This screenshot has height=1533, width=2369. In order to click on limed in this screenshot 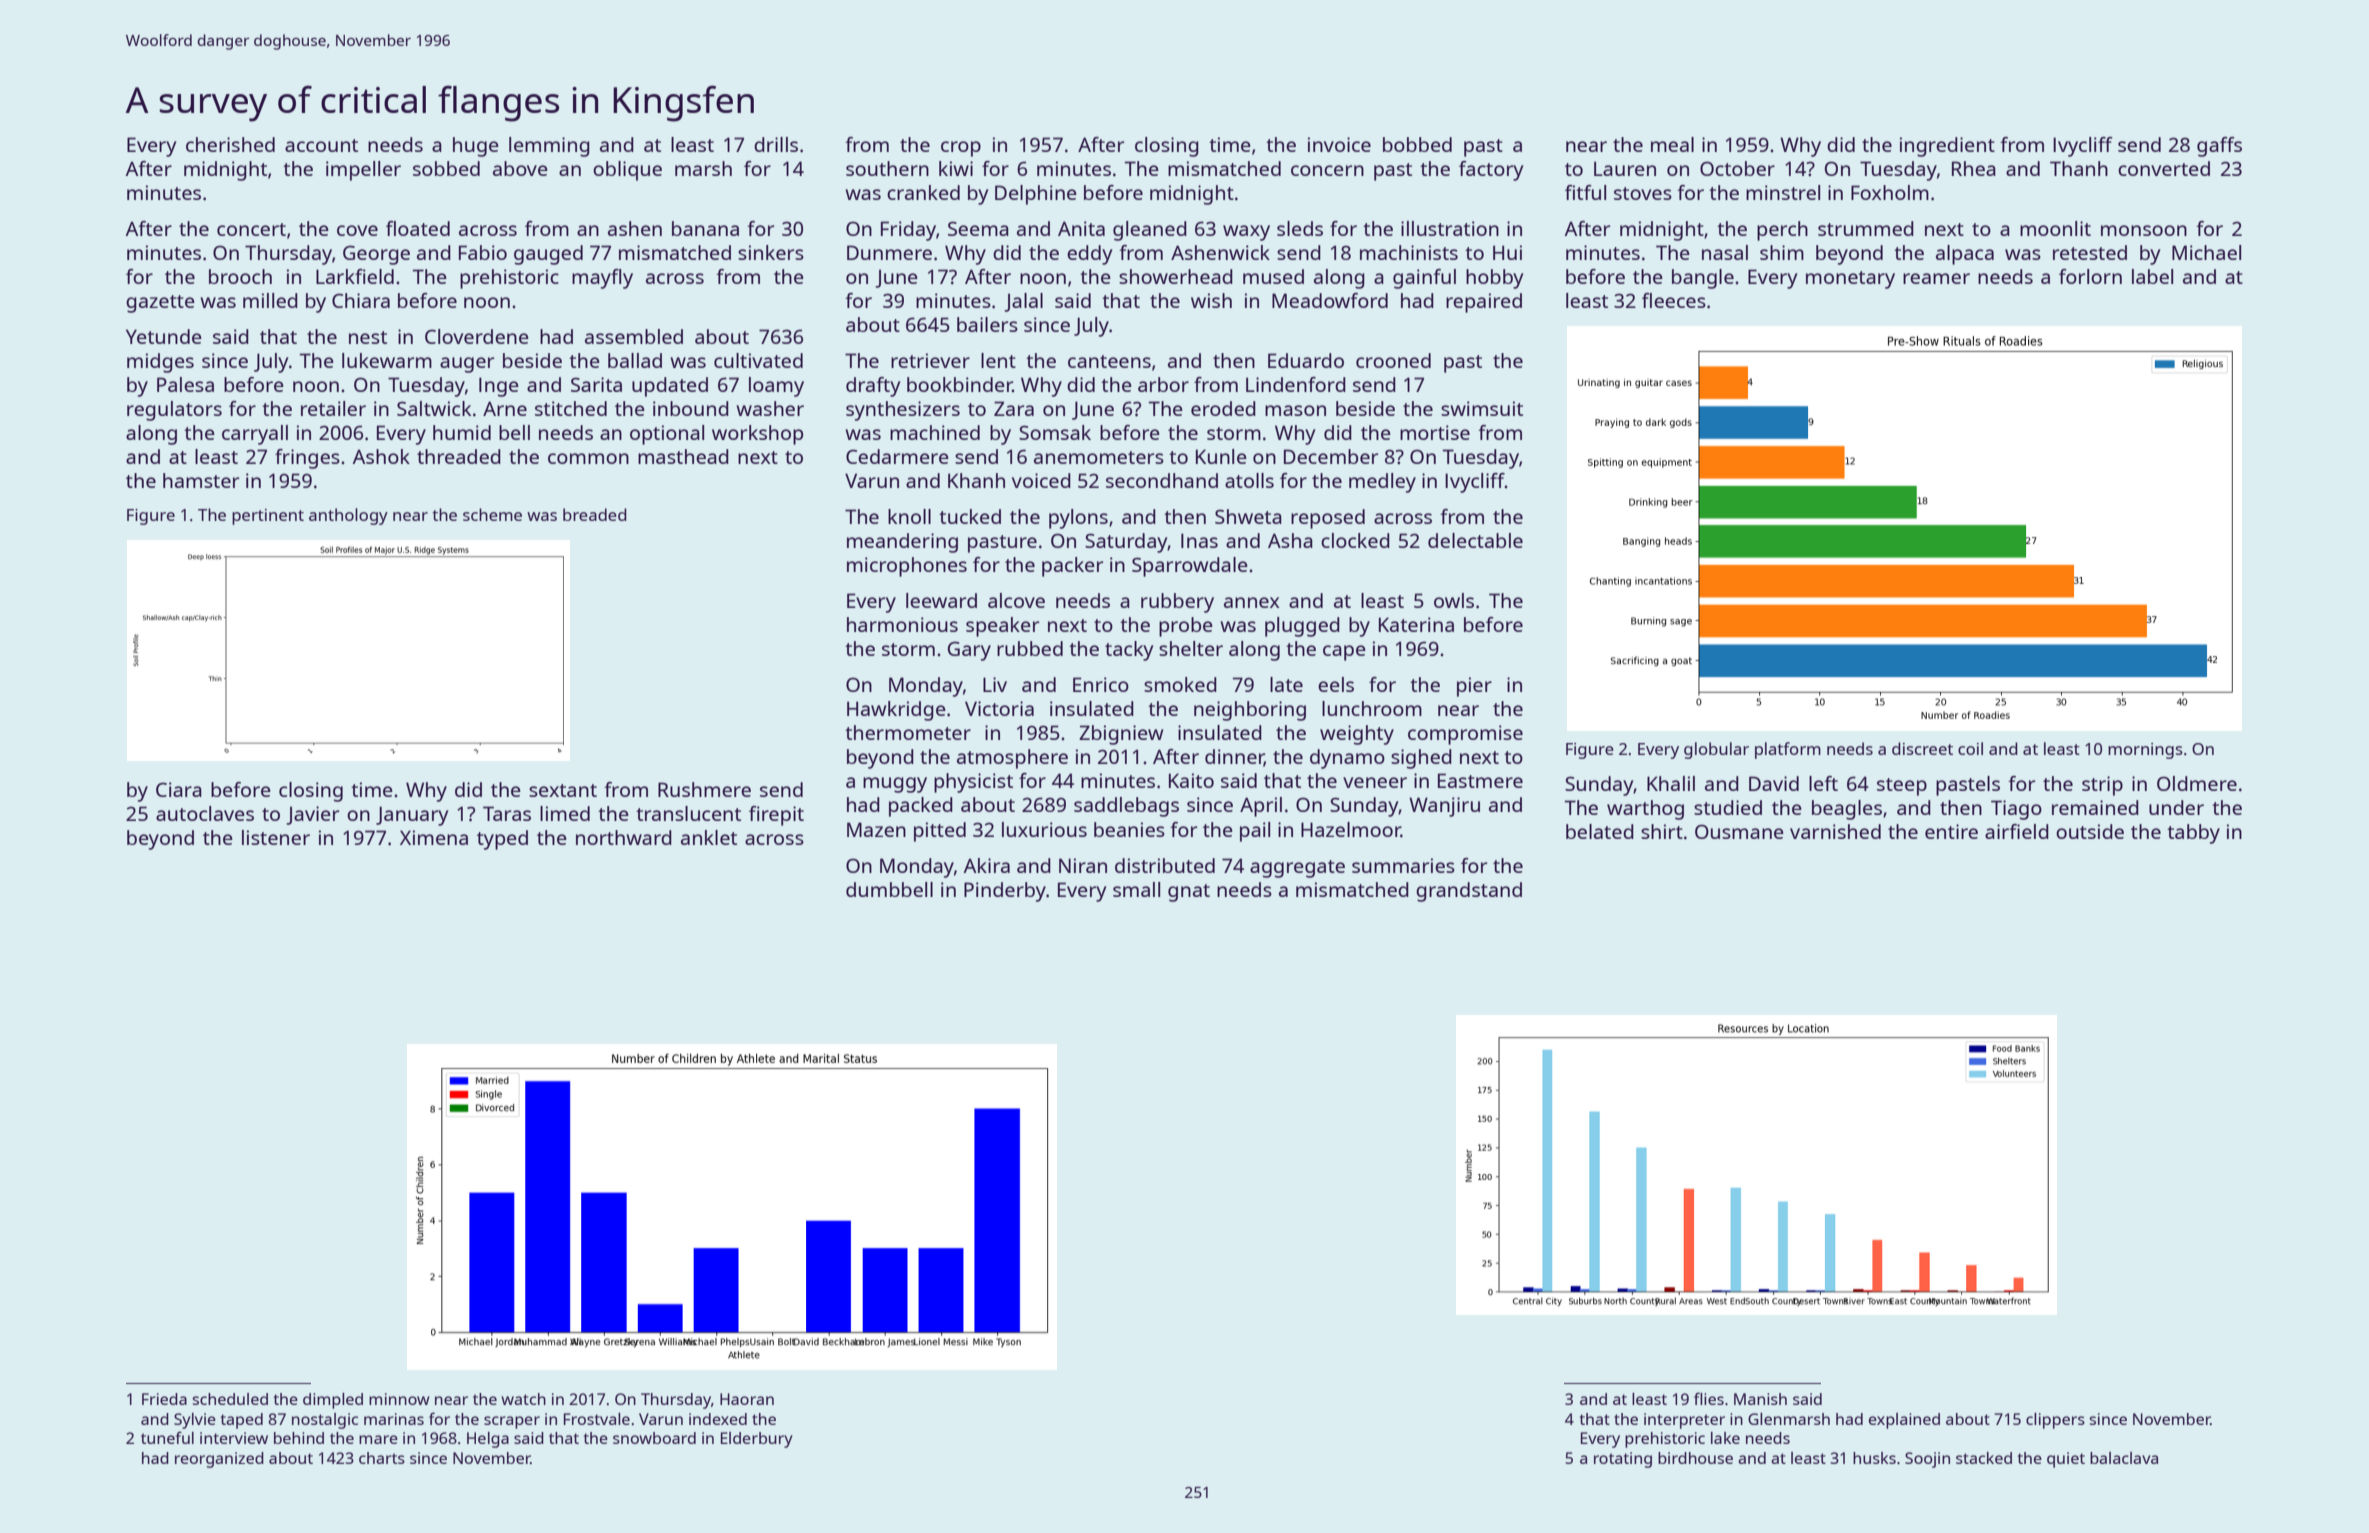, I will do `click(565, 813)`.
